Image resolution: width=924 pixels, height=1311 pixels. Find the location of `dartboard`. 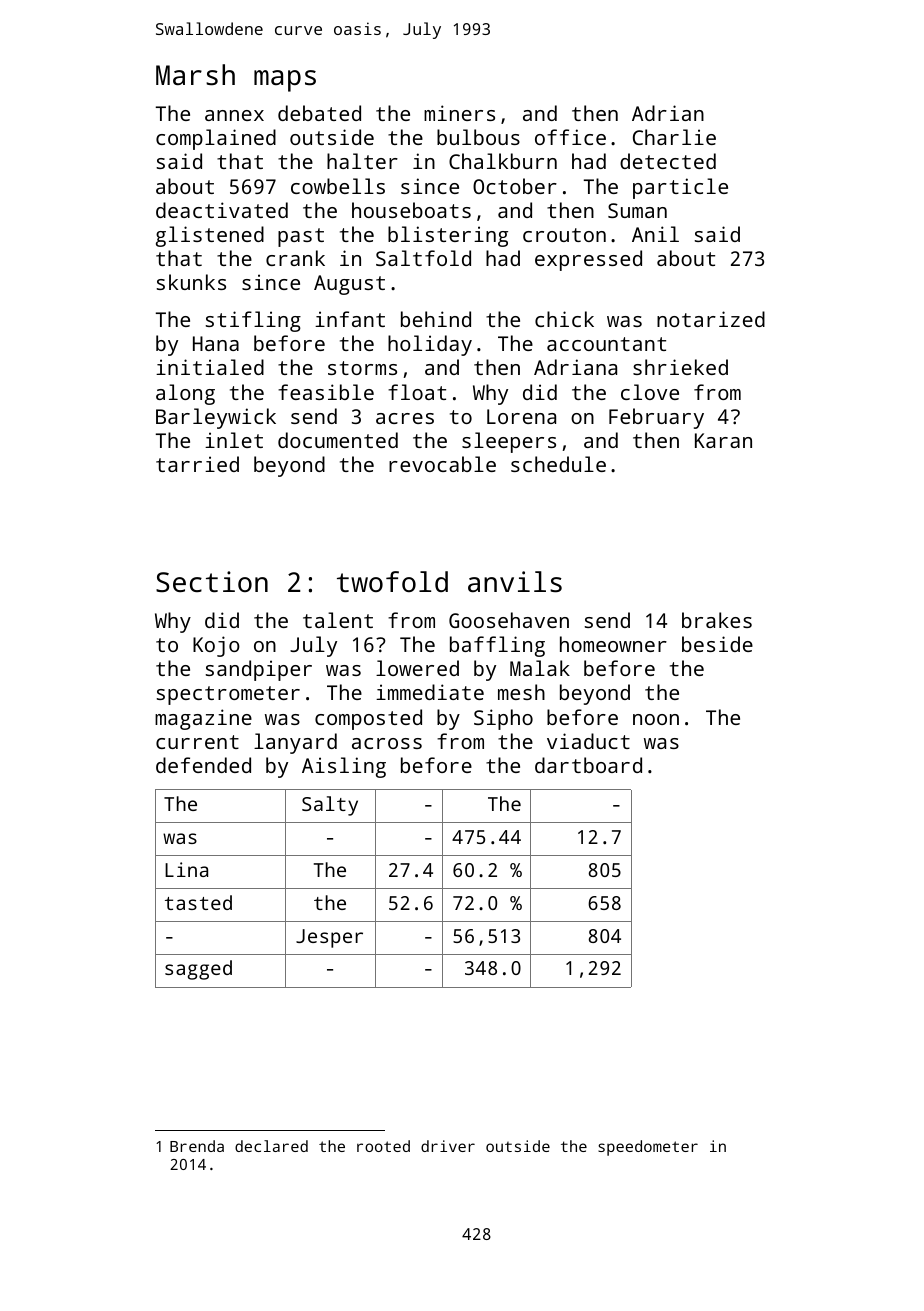

dartboard is located at coordinates (588, 765).
